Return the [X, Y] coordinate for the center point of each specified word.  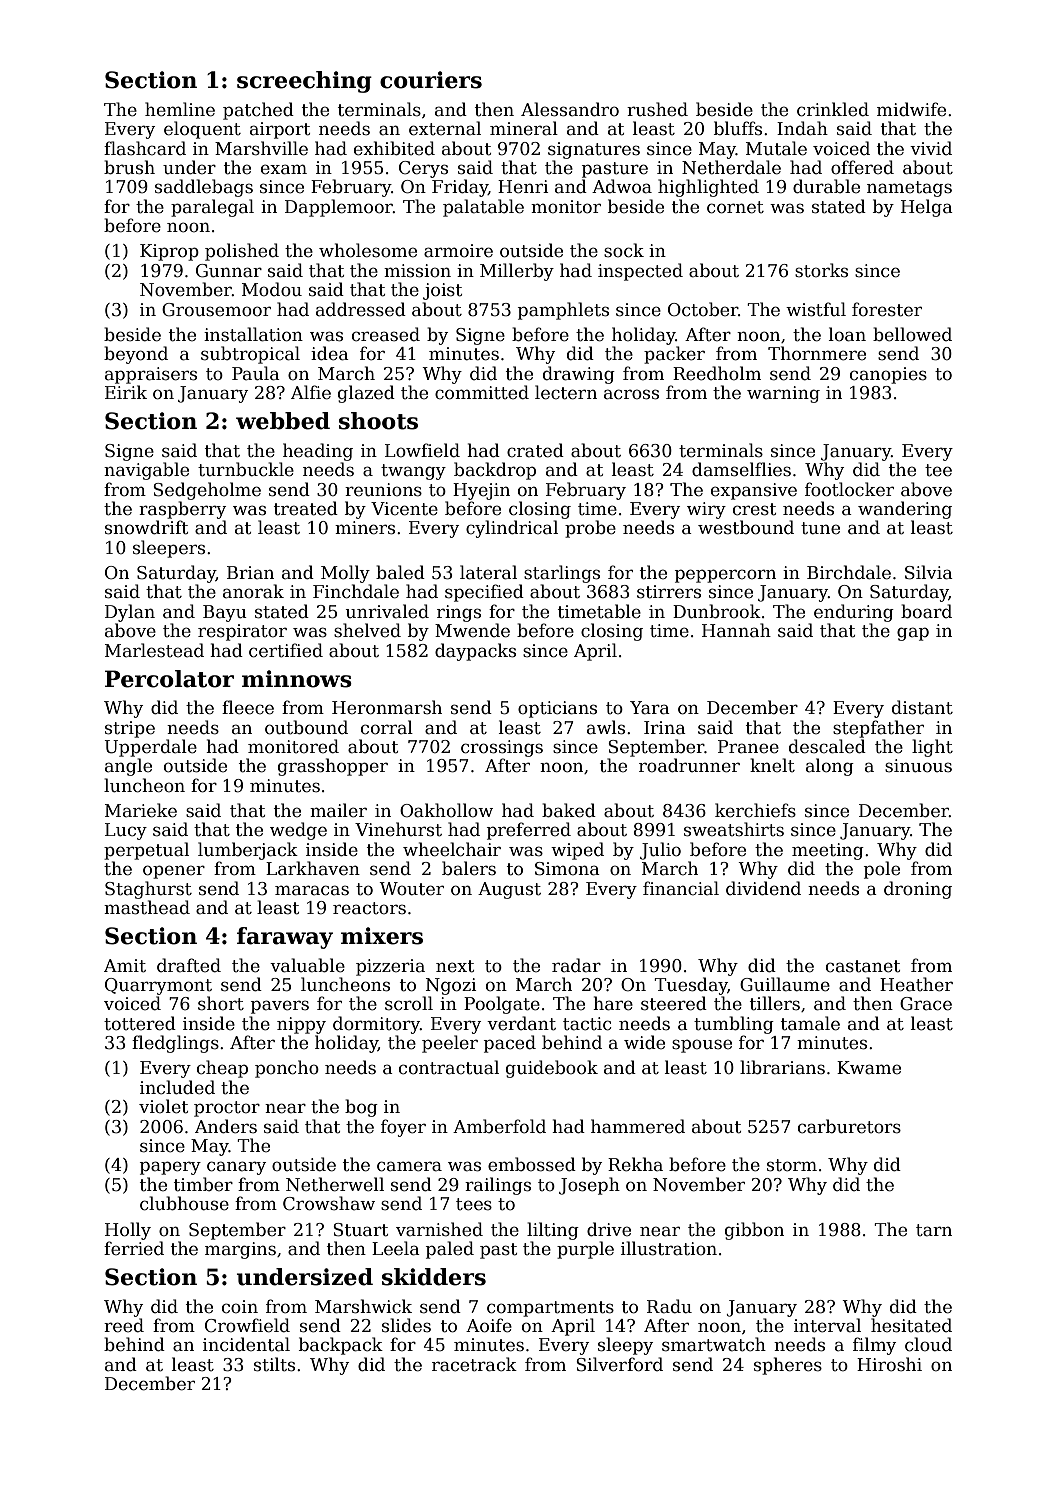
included [177, 1087]
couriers [431, 80]
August [509, 890]
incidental [246, 1344]
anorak [253, 591]
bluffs [738, 128]
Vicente [404, 509]
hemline [180, 109]
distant [922, 707]
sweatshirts [734, 829]
